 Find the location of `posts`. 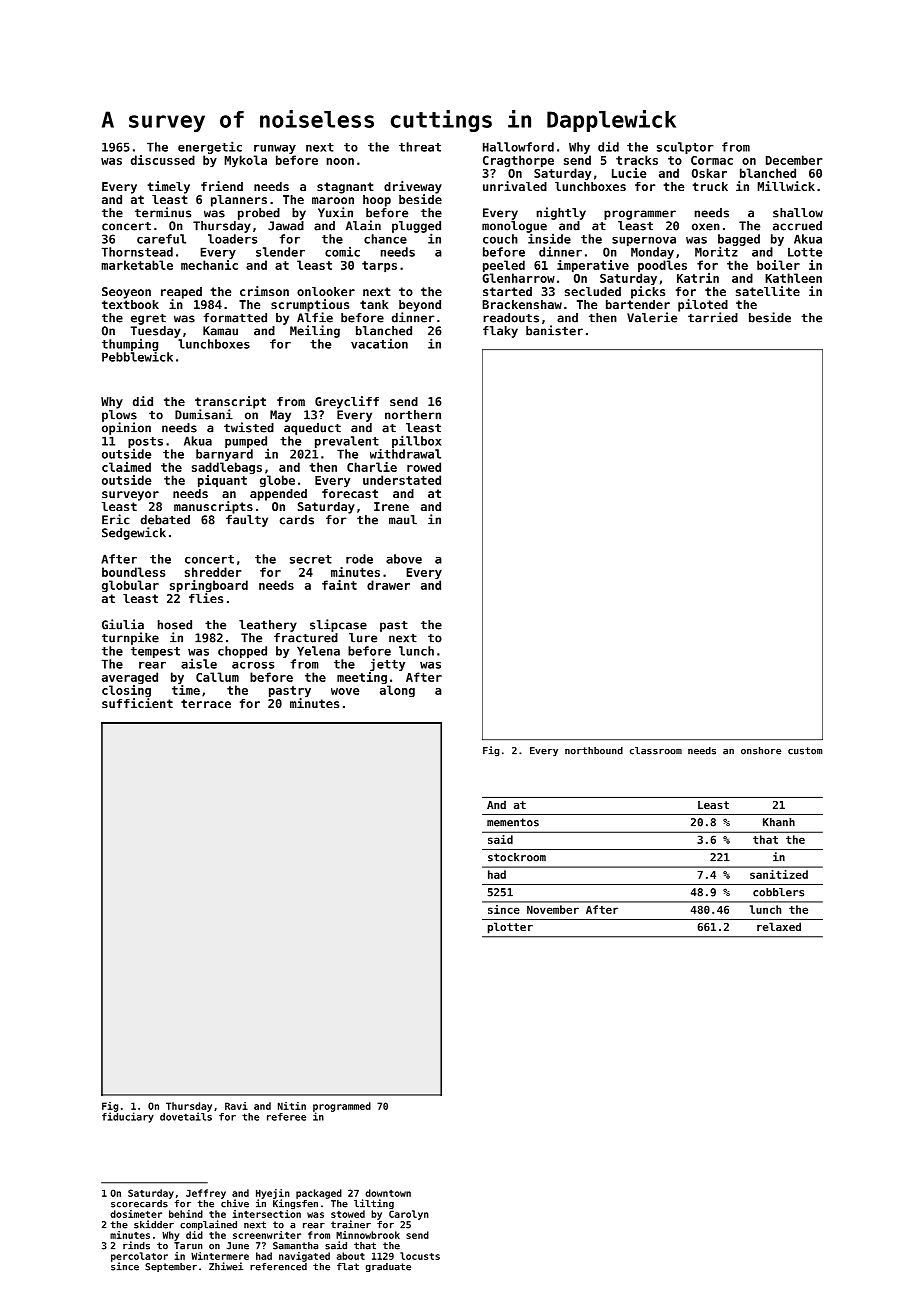

posts is located at coordinates (145, 442).
